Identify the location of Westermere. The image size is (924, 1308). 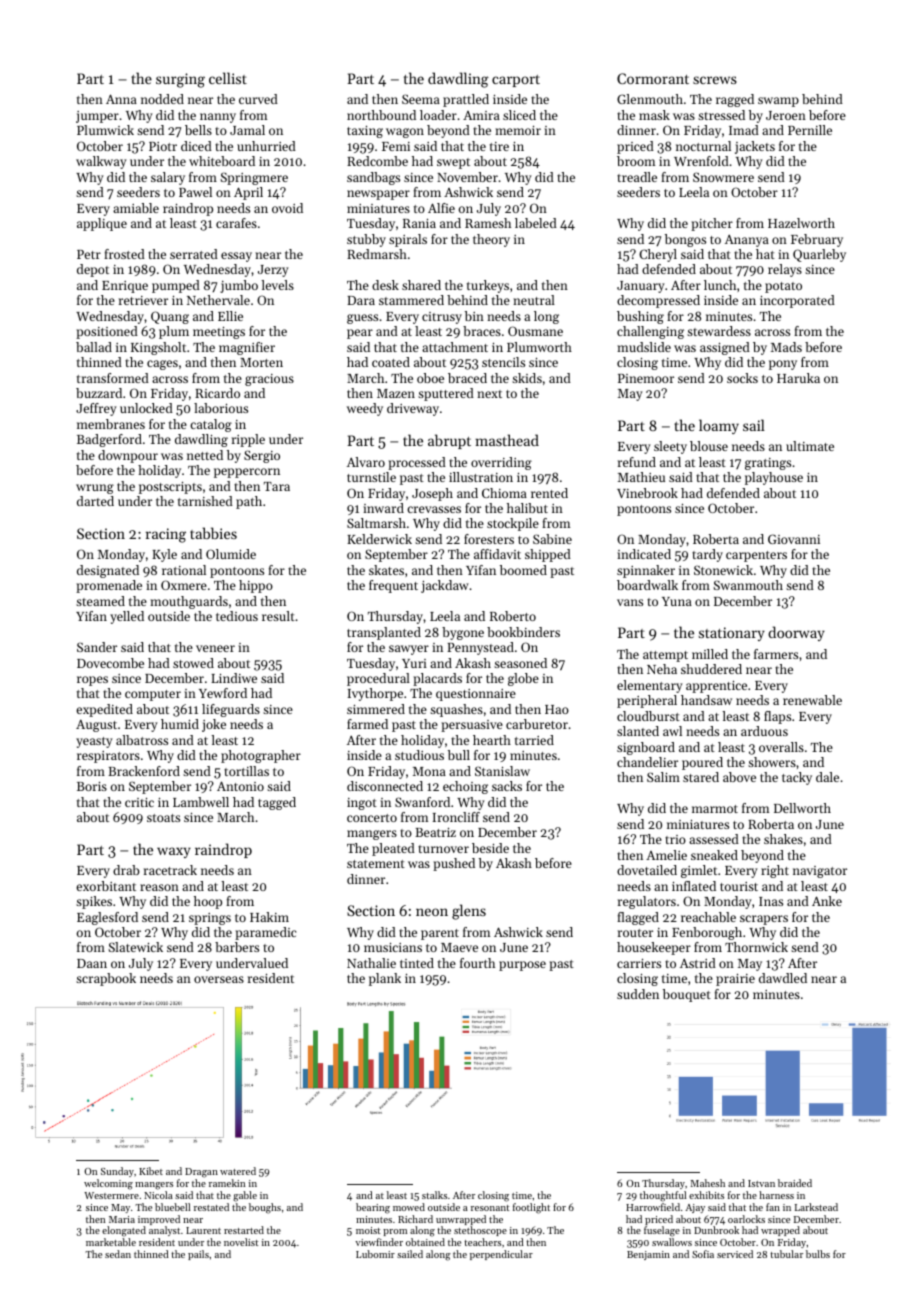
(111, 1195).
